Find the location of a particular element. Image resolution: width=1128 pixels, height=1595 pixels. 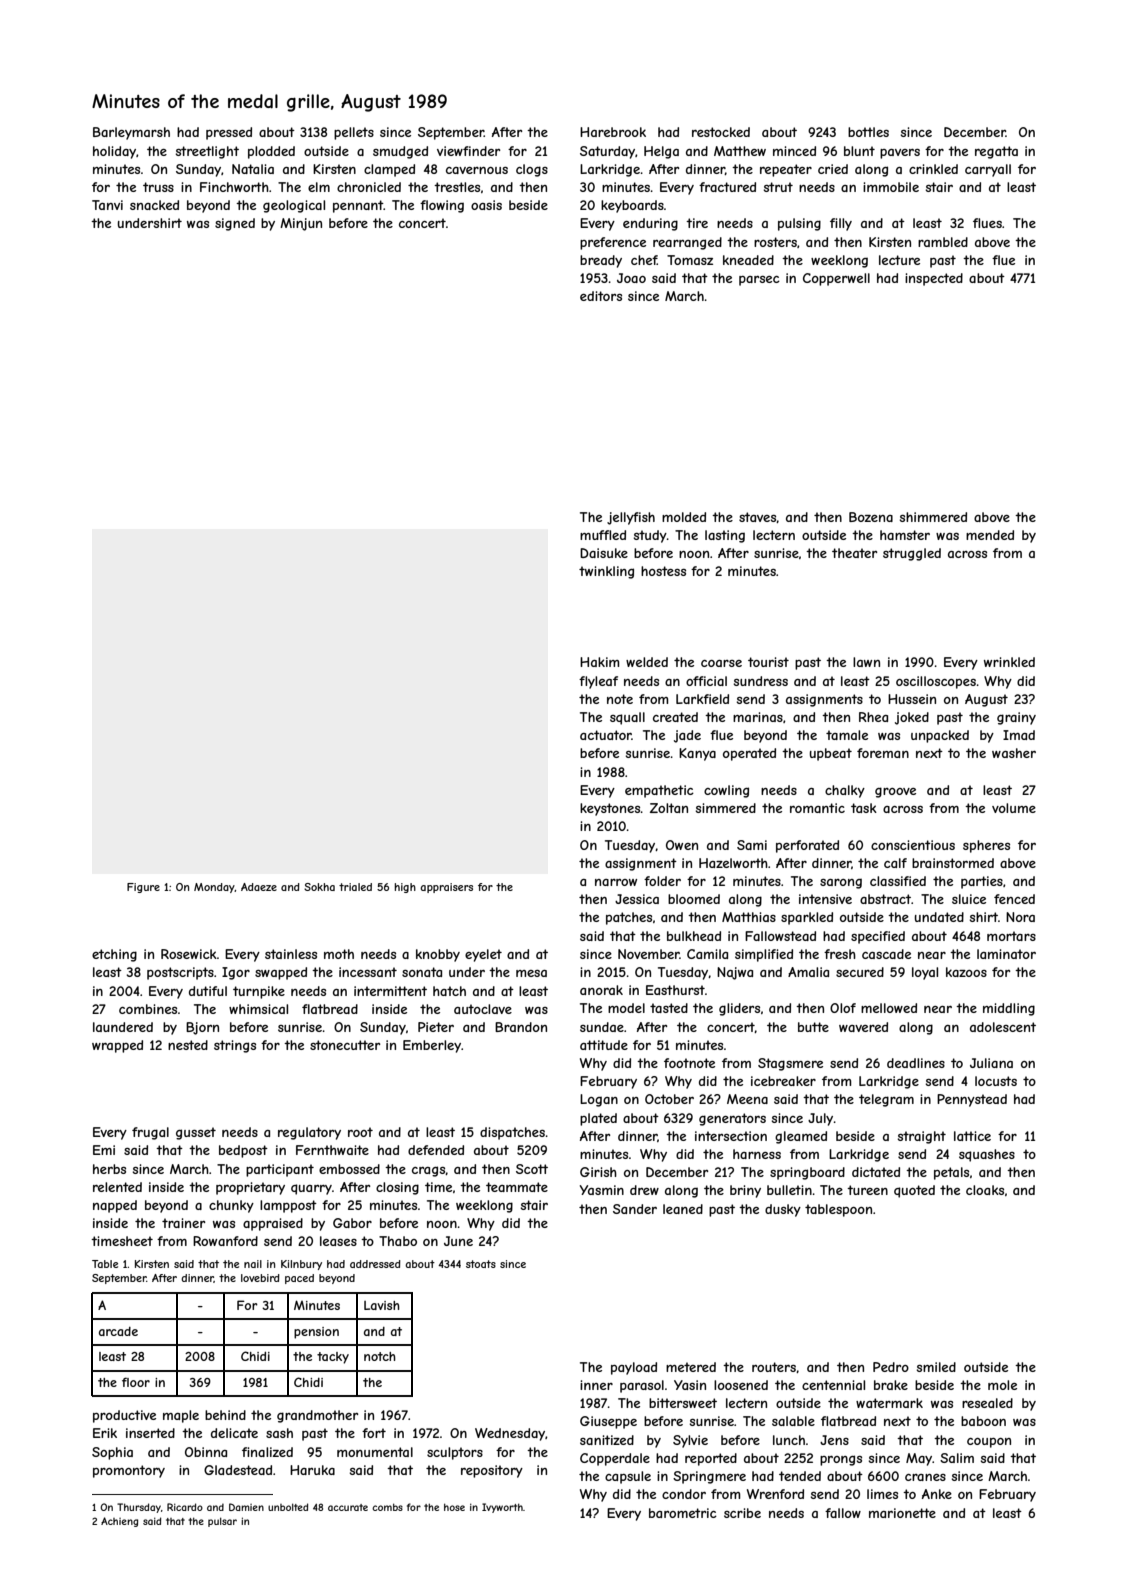

flowing is located at coordinates (442, 206).
